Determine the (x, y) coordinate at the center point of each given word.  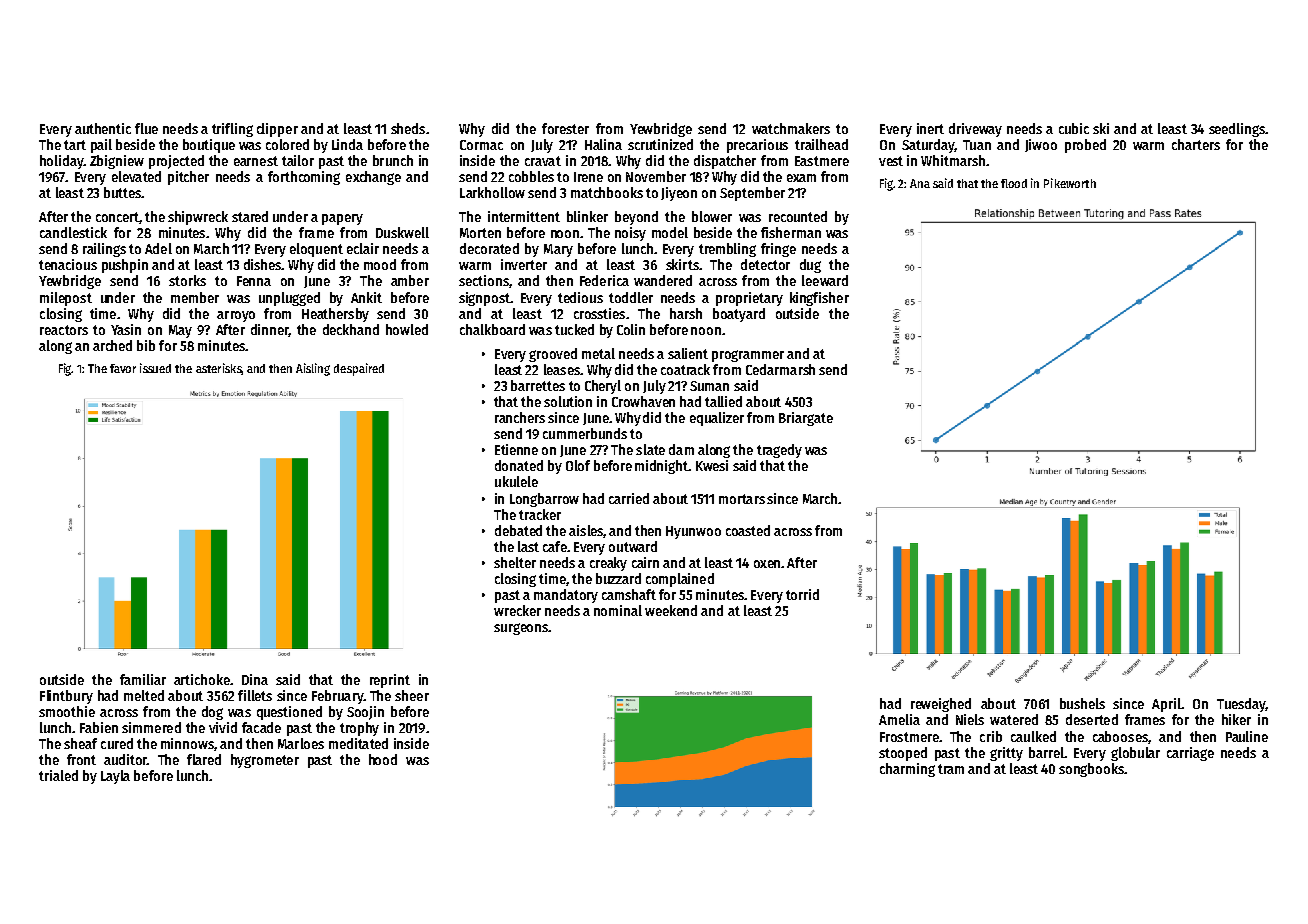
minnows (187, 743)
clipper (277, 130)
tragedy (779, 451)
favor (123, 368)
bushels (1082, 703)
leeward (825, 280)
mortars (742, 499)
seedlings (1237, 130)
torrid (802, 594)
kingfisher (819, 299)
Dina (255, 679)
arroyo (236, 316)
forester (565, 128)
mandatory (566, 596)
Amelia (899, 719)
